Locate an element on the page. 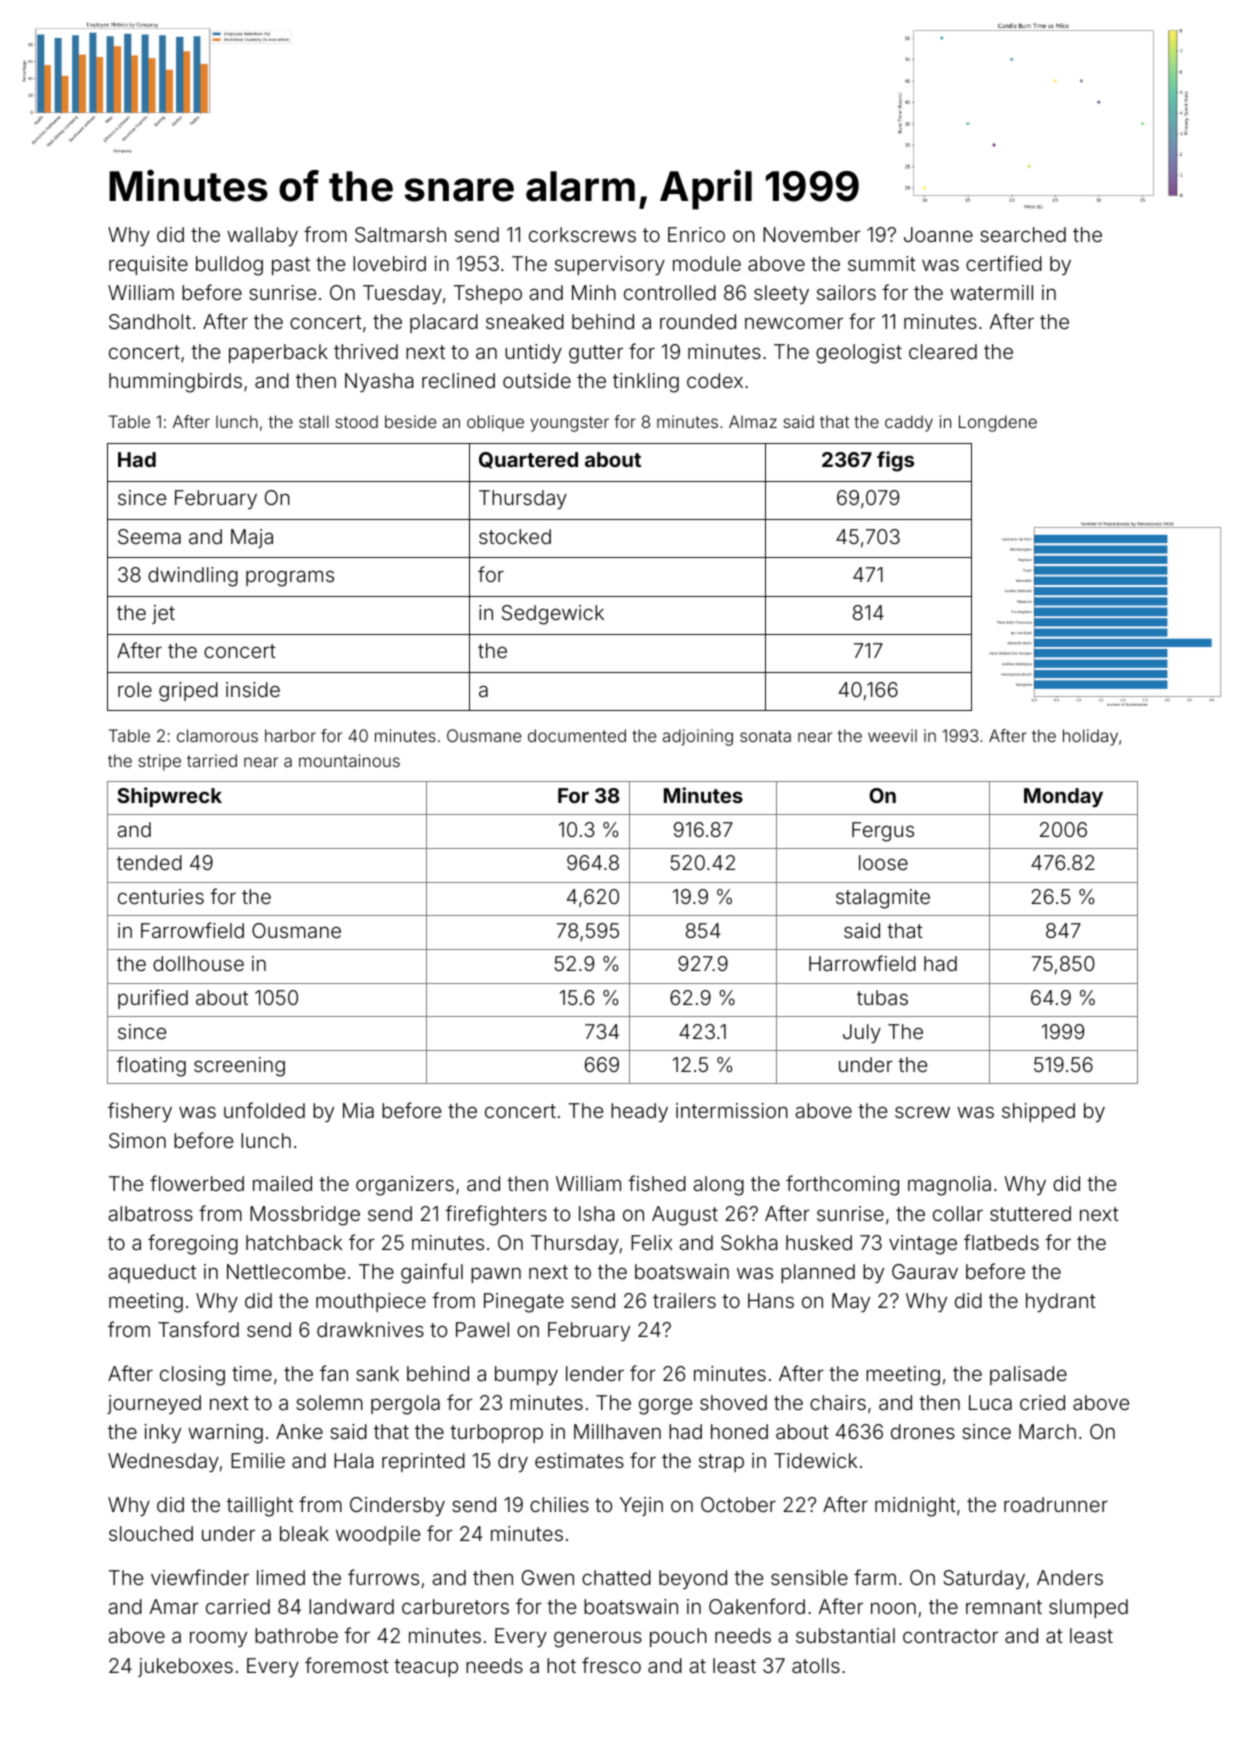 The height and width of the image is (1761, 1245). role is located at coordinates (135, 689).
